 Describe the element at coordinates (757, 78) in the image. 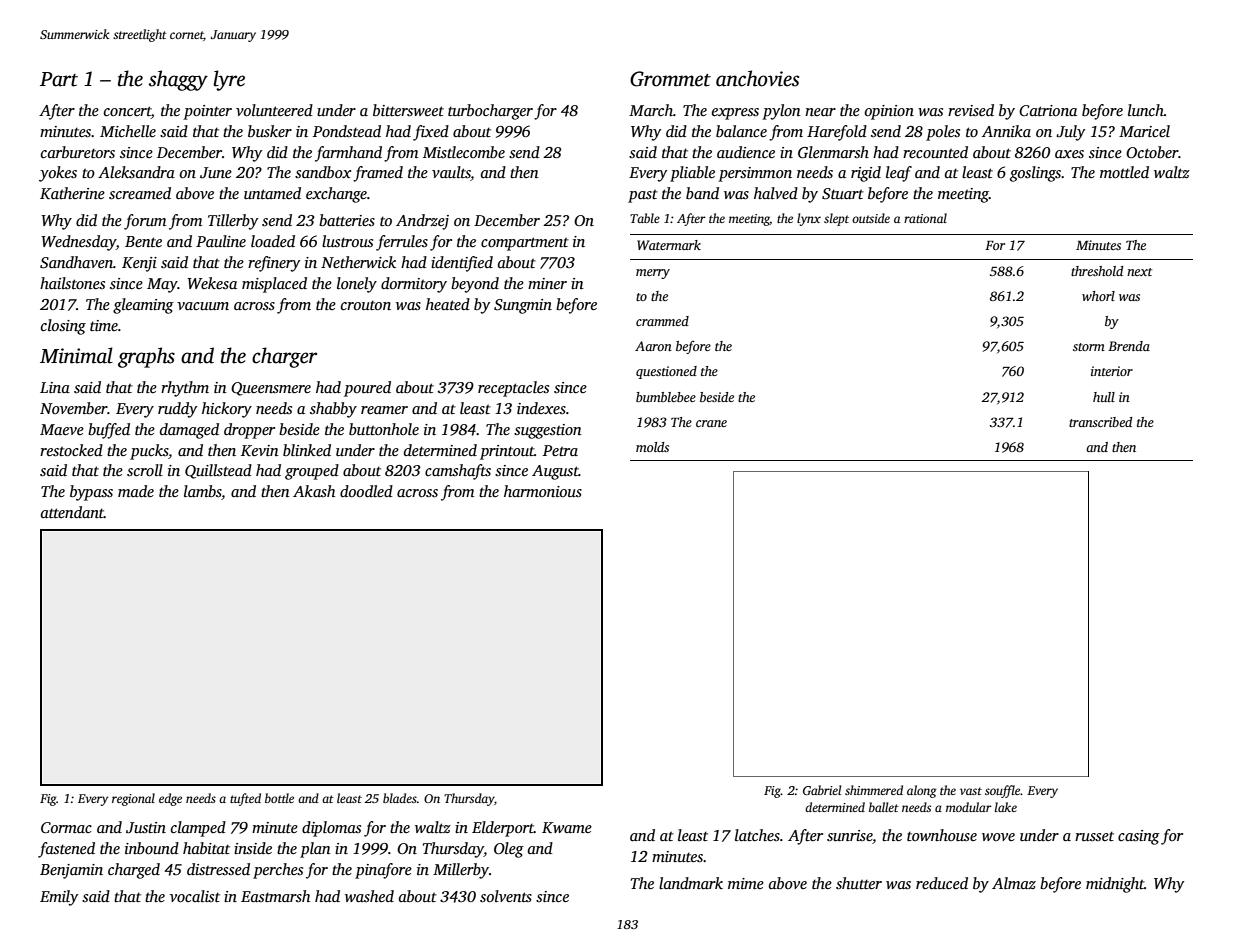

I see `anchovies` at that location.
